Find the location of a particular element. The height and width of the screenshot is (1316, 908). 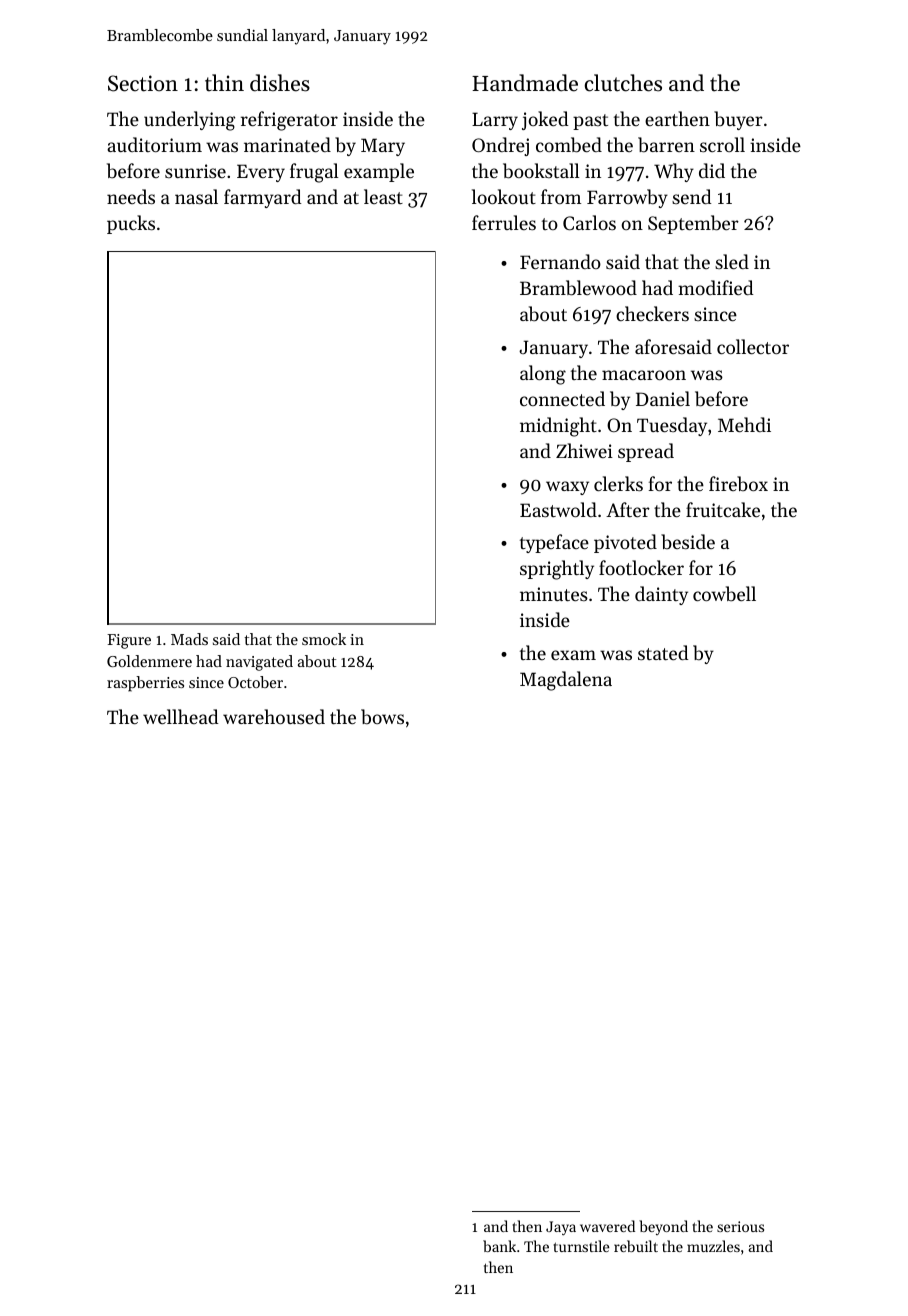

bank is located at coordinates (499, 1246).
